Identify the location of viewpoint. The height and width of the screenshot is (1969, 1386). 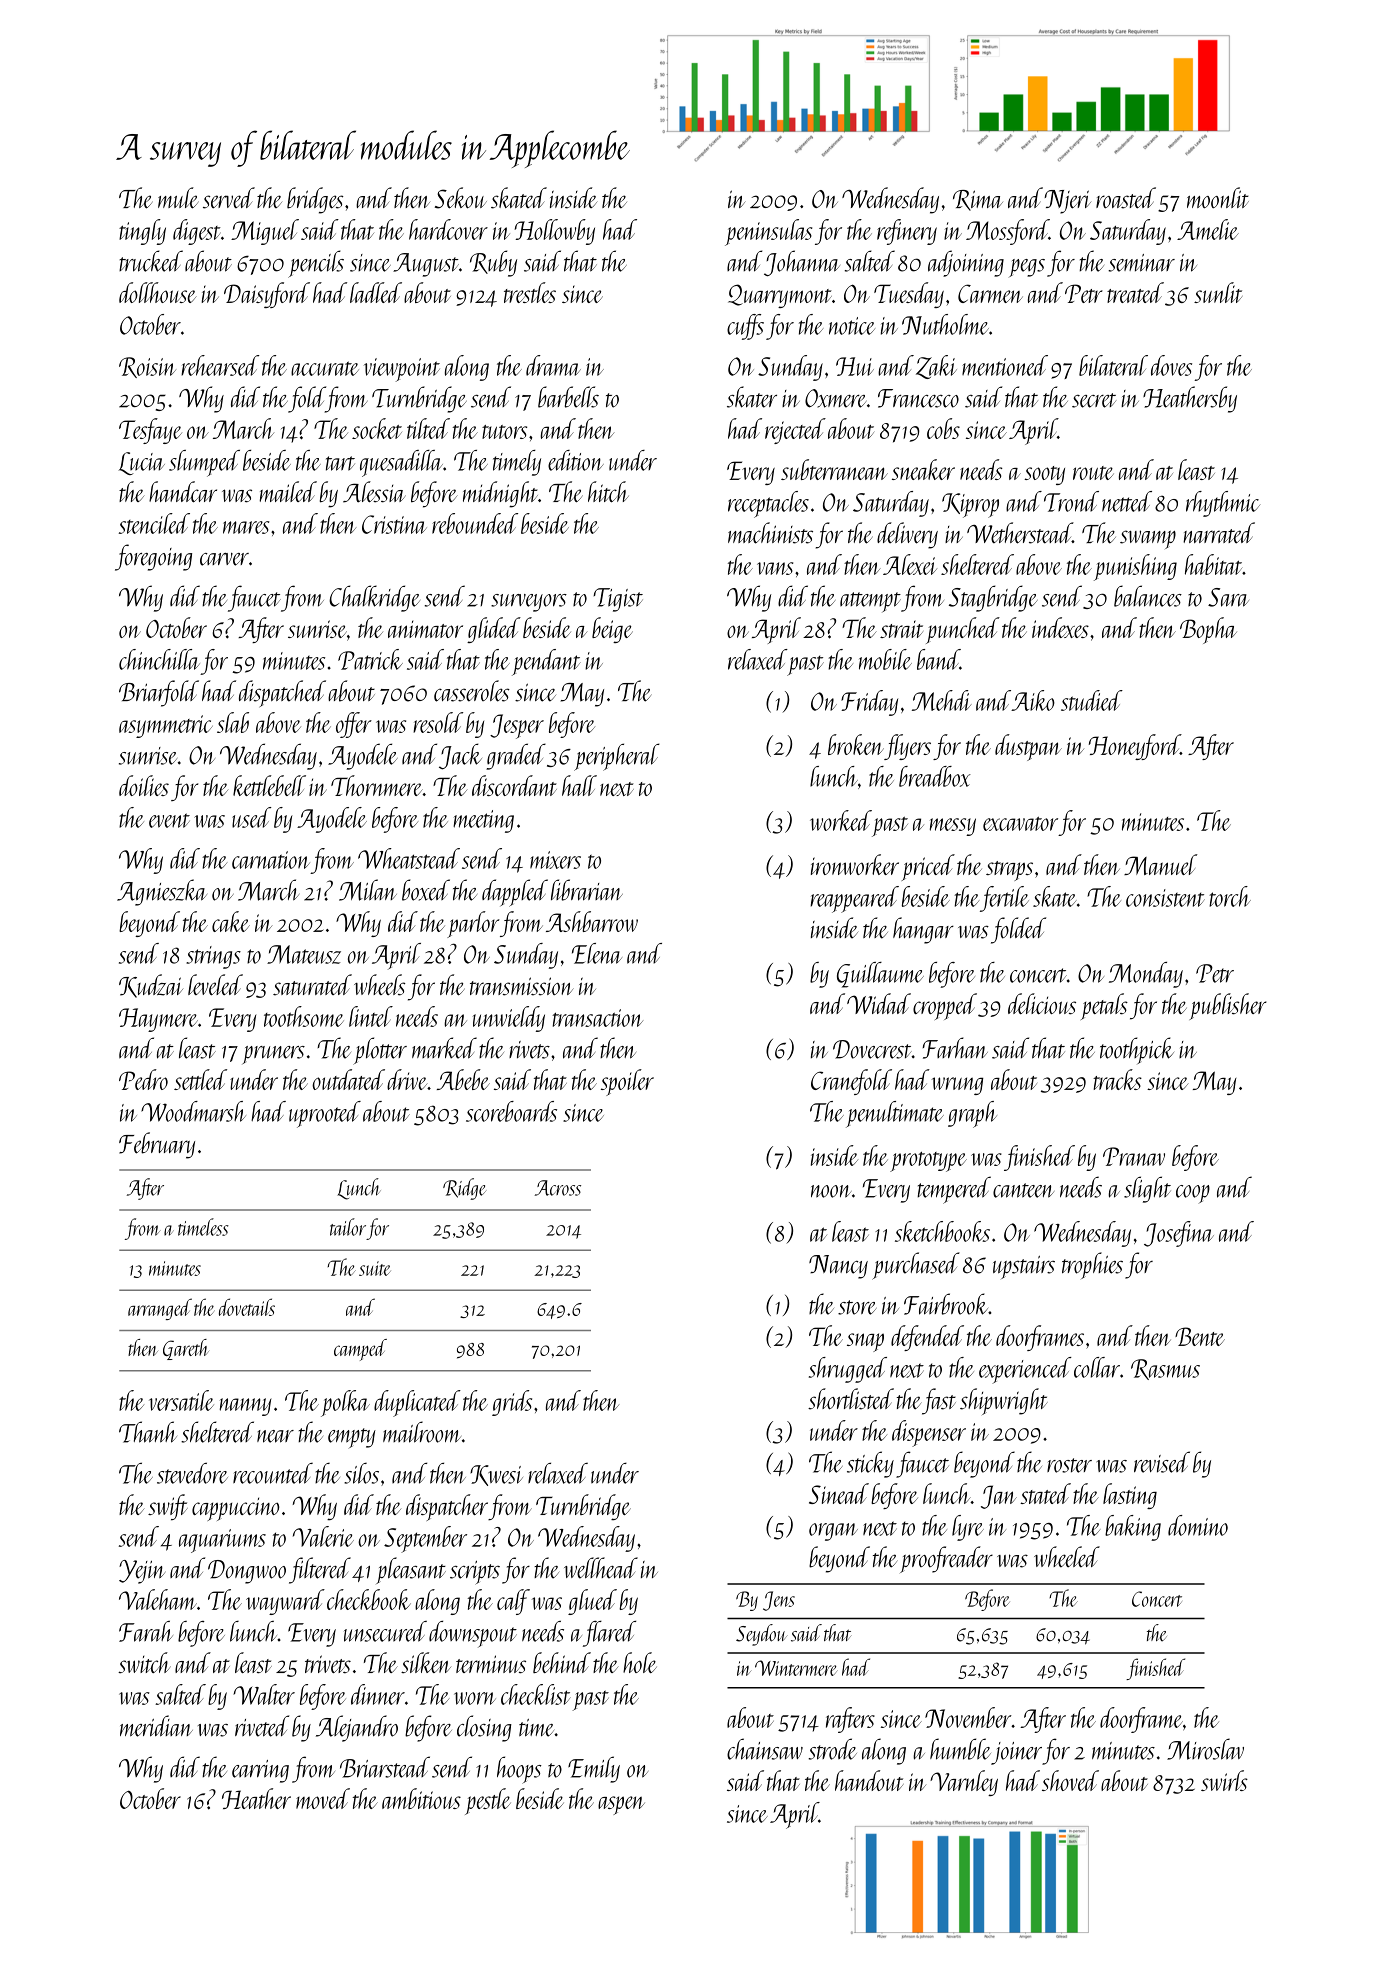
(402, 370).
